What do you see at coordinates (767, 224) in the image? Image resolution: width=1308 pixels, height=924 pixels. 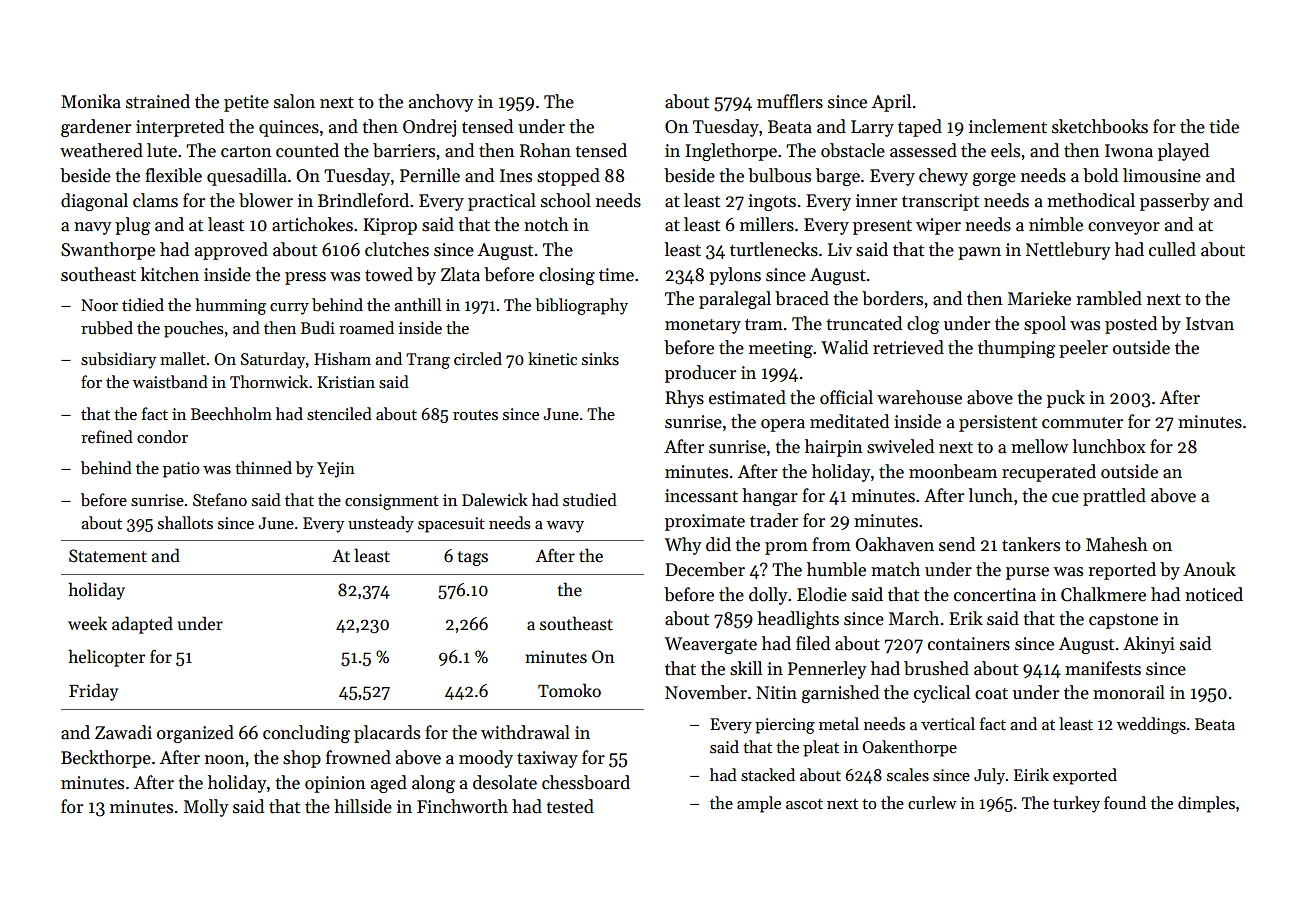 I see `millers` at bounding box center [767, 224].
